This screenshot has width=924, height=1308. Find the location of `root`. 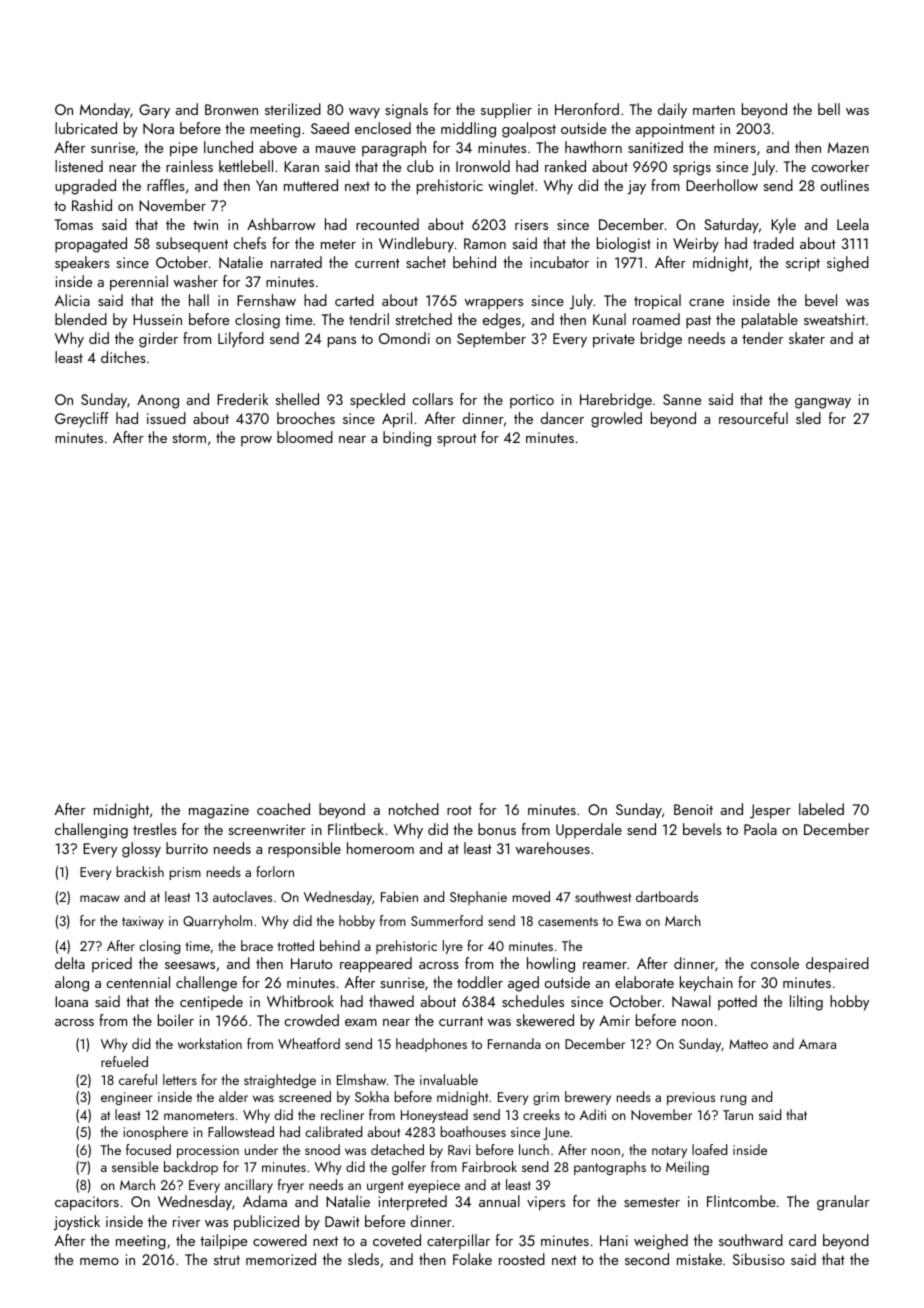

root is located at coordinates (459, 810).
